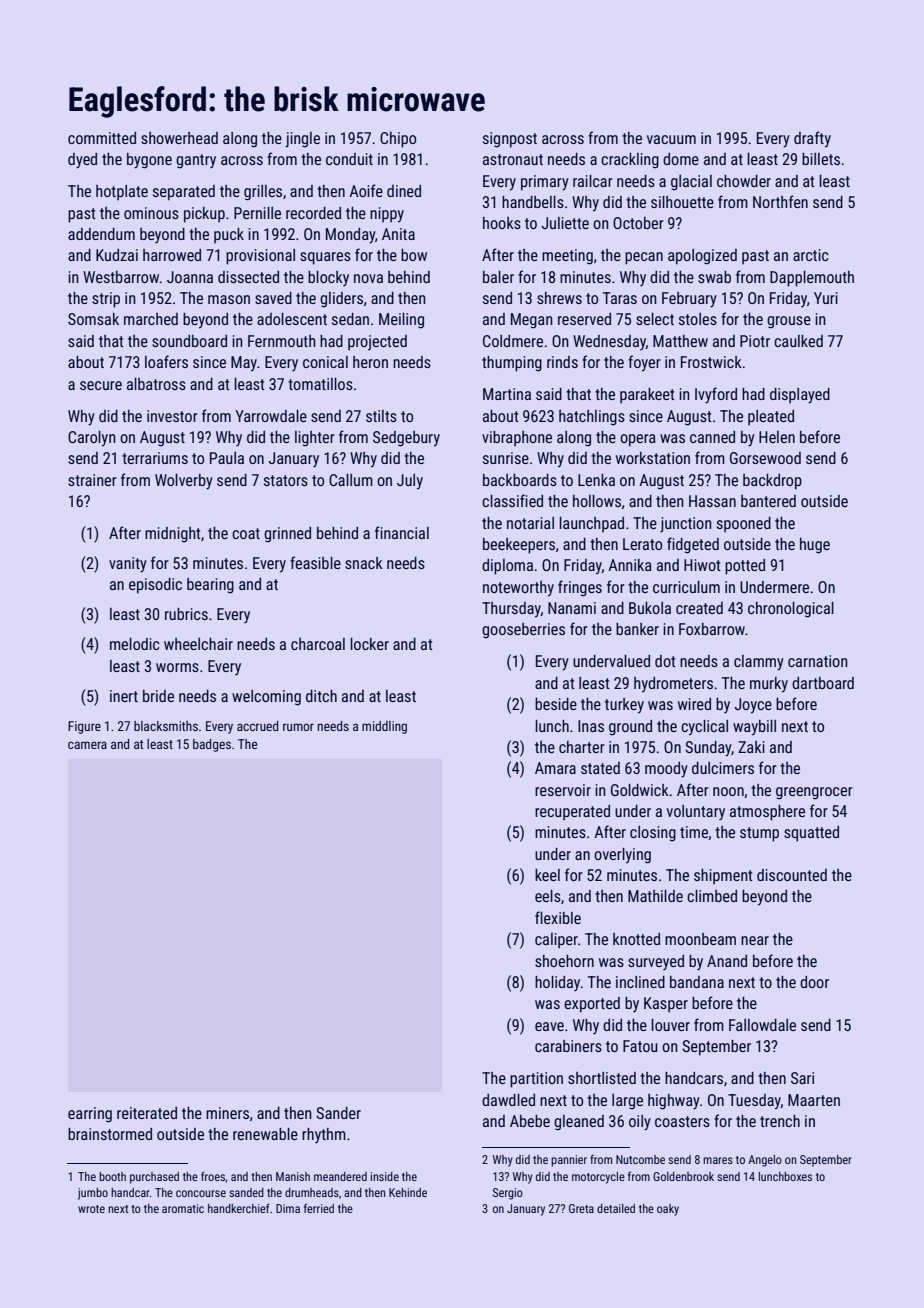 The image size is (924, 1308). I want to click on Chipo, so click(398, 140).
